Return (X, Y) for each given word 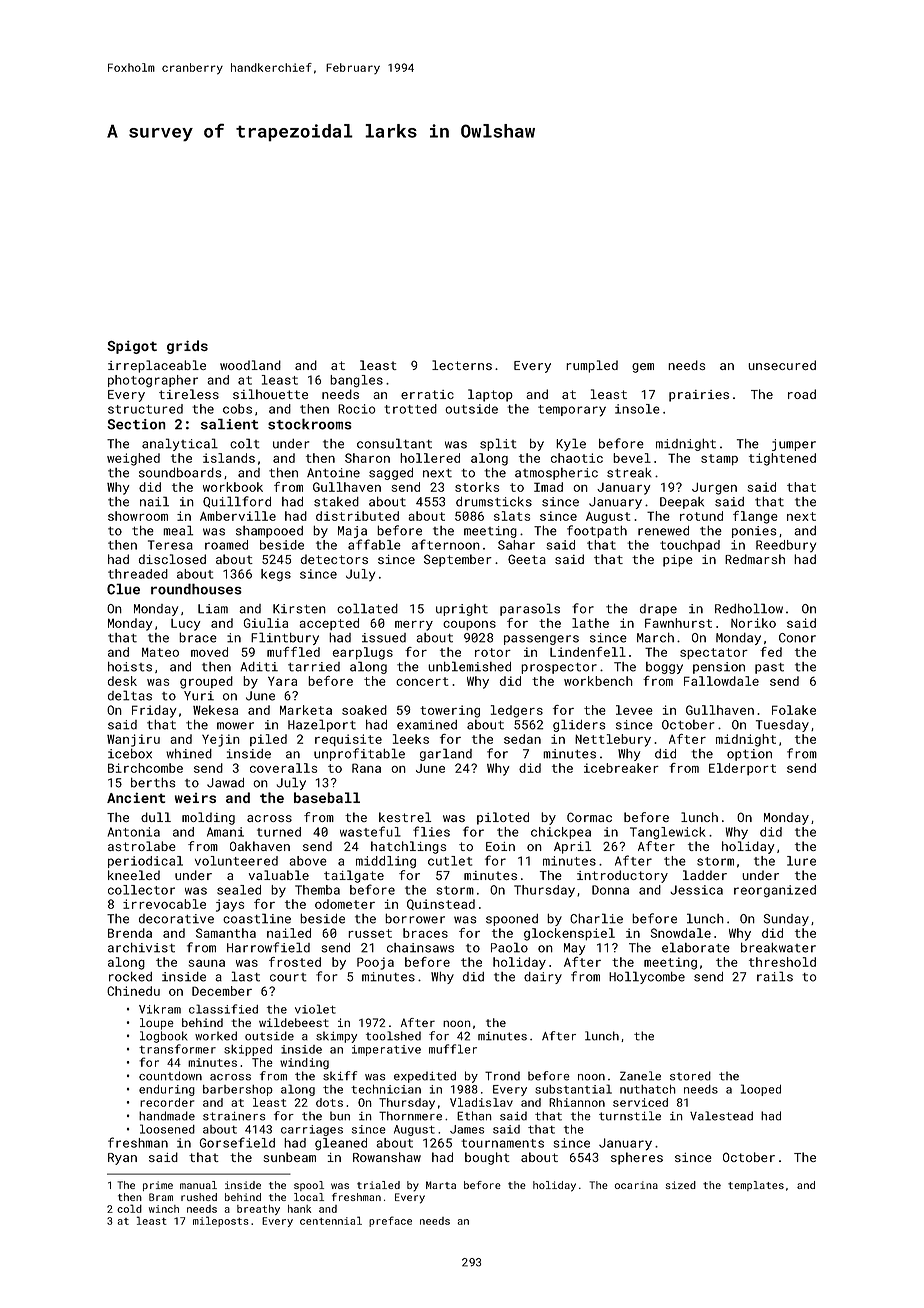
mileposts (221, 1221)
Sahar (516, 545)
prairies (699, 396)
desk (122, 681)
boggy (664, 668)
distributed (357, 516)
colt (245, 443)
